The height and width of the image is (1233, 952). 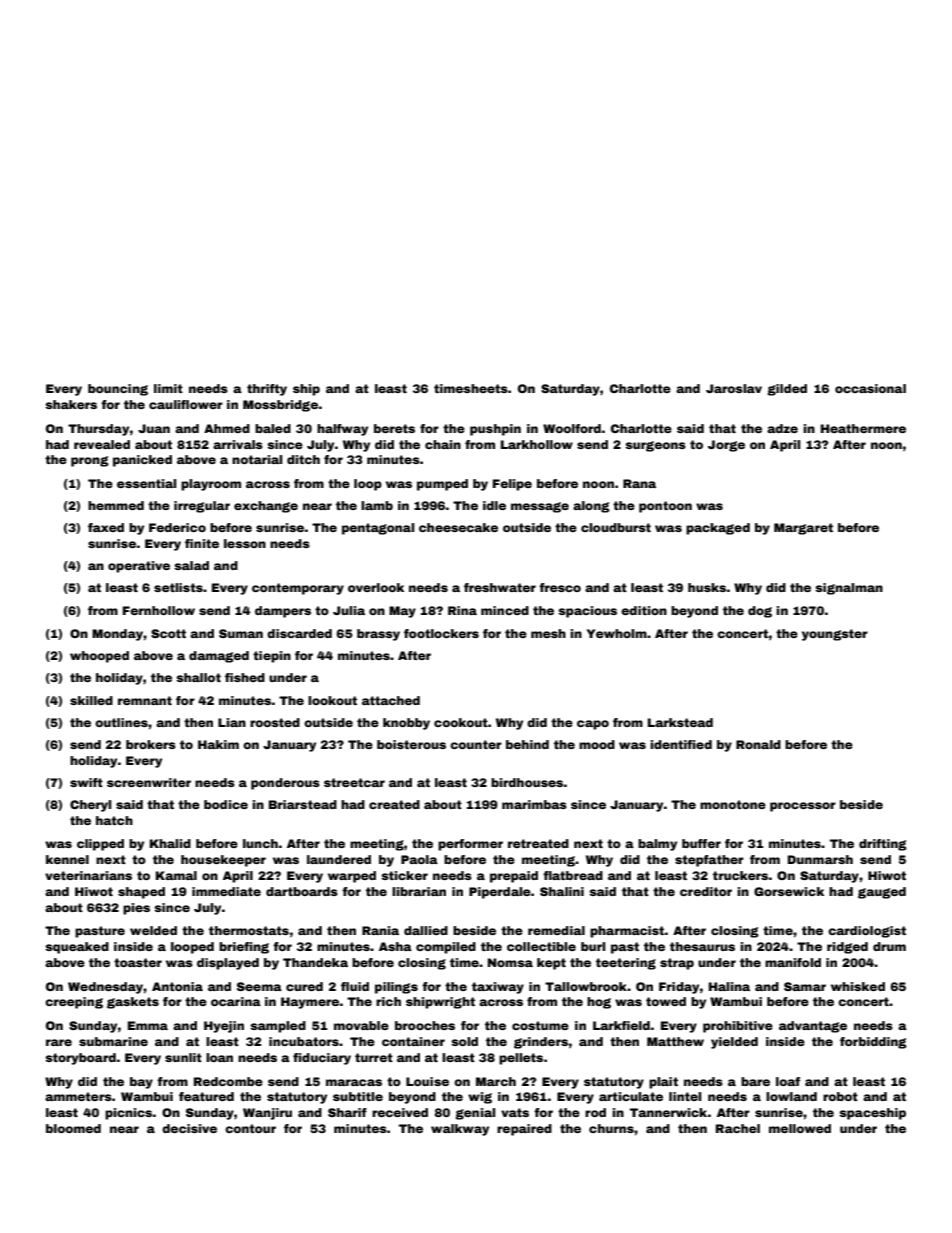 I want to click on pontoon, so click(x=665, y=507).
